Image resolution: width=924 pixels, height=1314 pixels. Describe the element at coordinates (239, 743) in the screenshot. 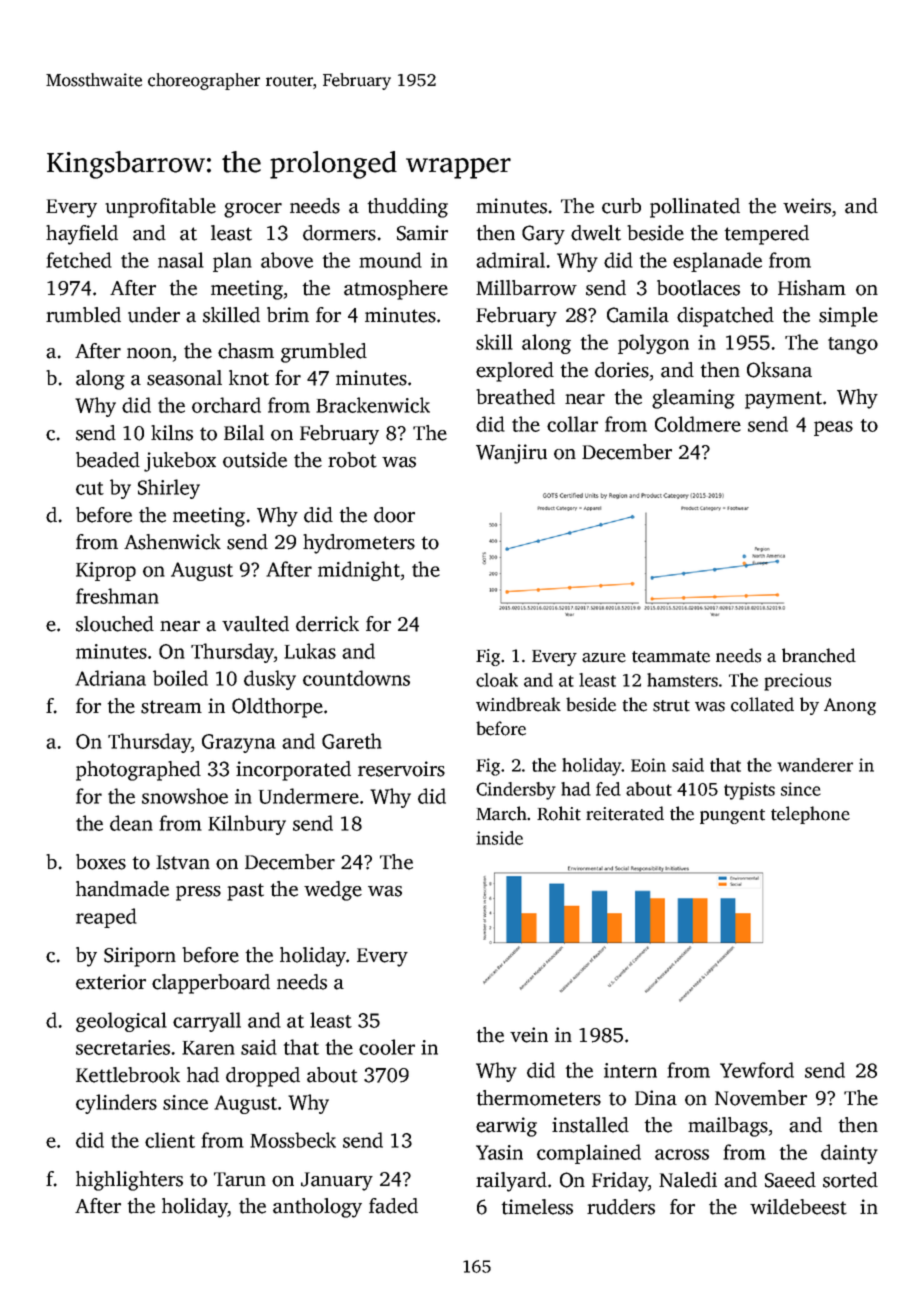

I see `Grazyna` at that location.
